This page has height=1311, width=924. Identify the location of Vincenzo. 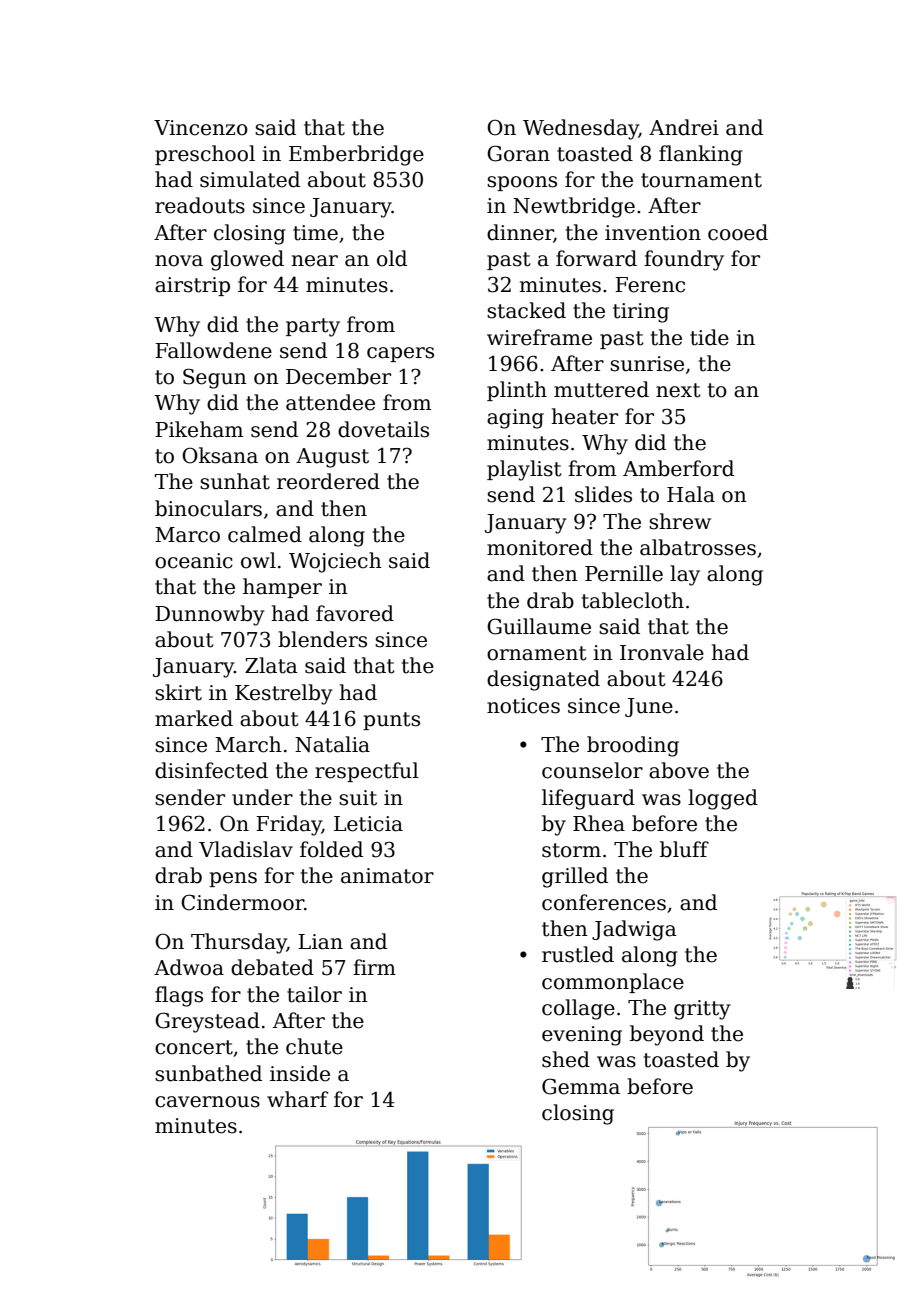
(201, 128).
